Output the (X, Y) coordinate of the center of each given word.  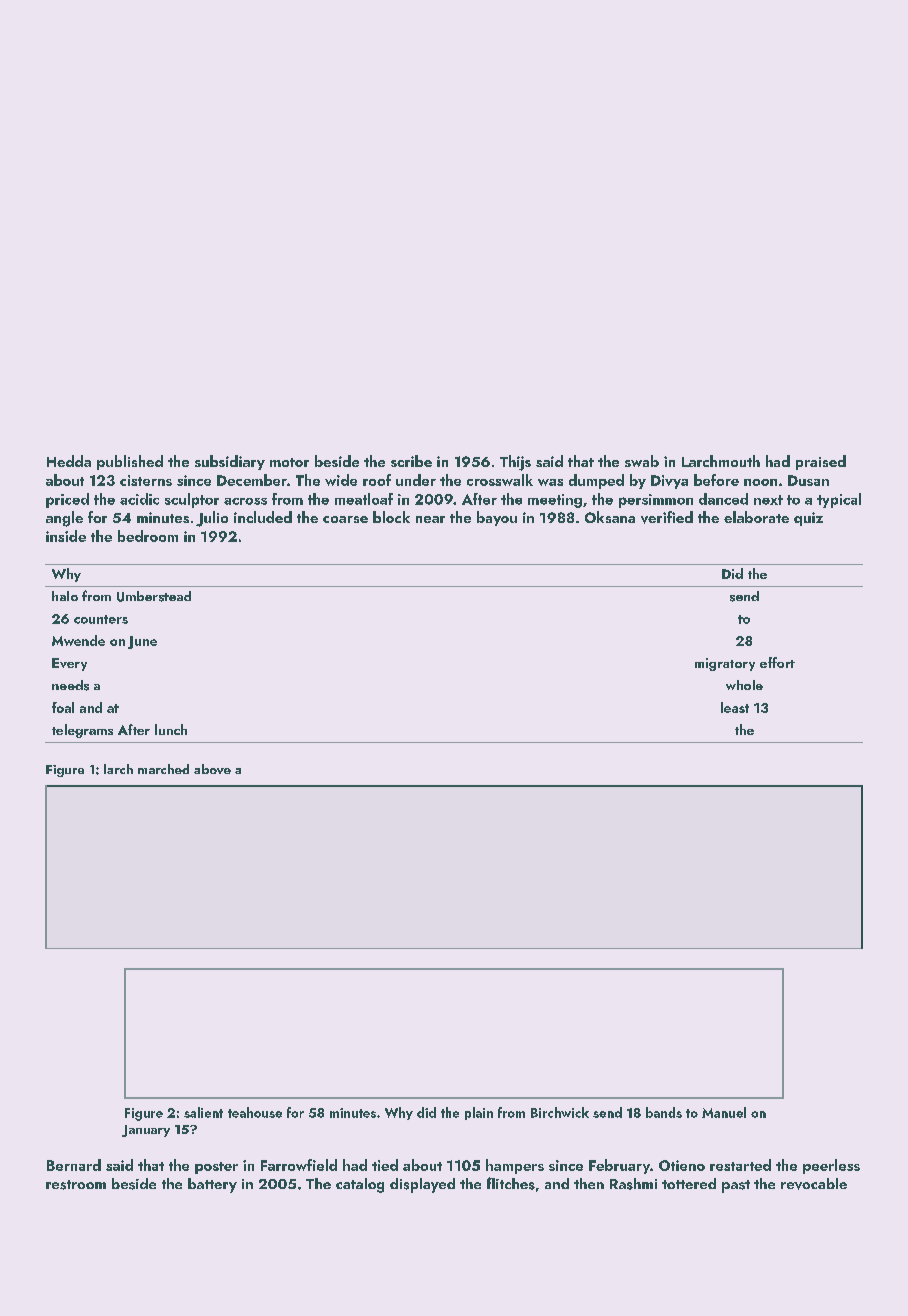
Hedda (69, 461)
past (736, 1186)
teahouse (255, 1112)
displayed (422, 1185)
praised (821, 462)
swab (642, 461)
